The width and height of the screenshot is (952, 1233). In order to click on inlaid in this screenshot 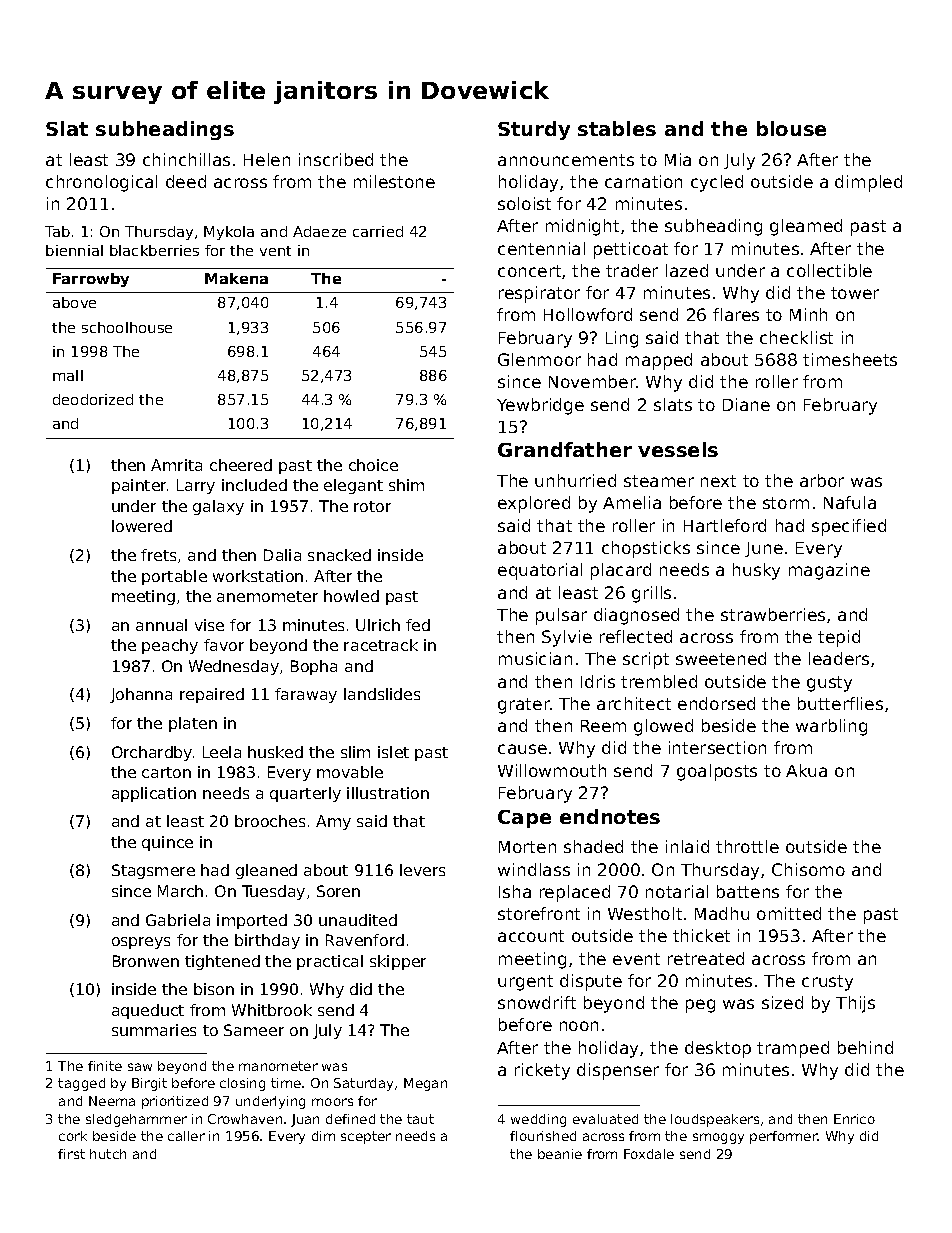, I will do `click(687, 846)`.
